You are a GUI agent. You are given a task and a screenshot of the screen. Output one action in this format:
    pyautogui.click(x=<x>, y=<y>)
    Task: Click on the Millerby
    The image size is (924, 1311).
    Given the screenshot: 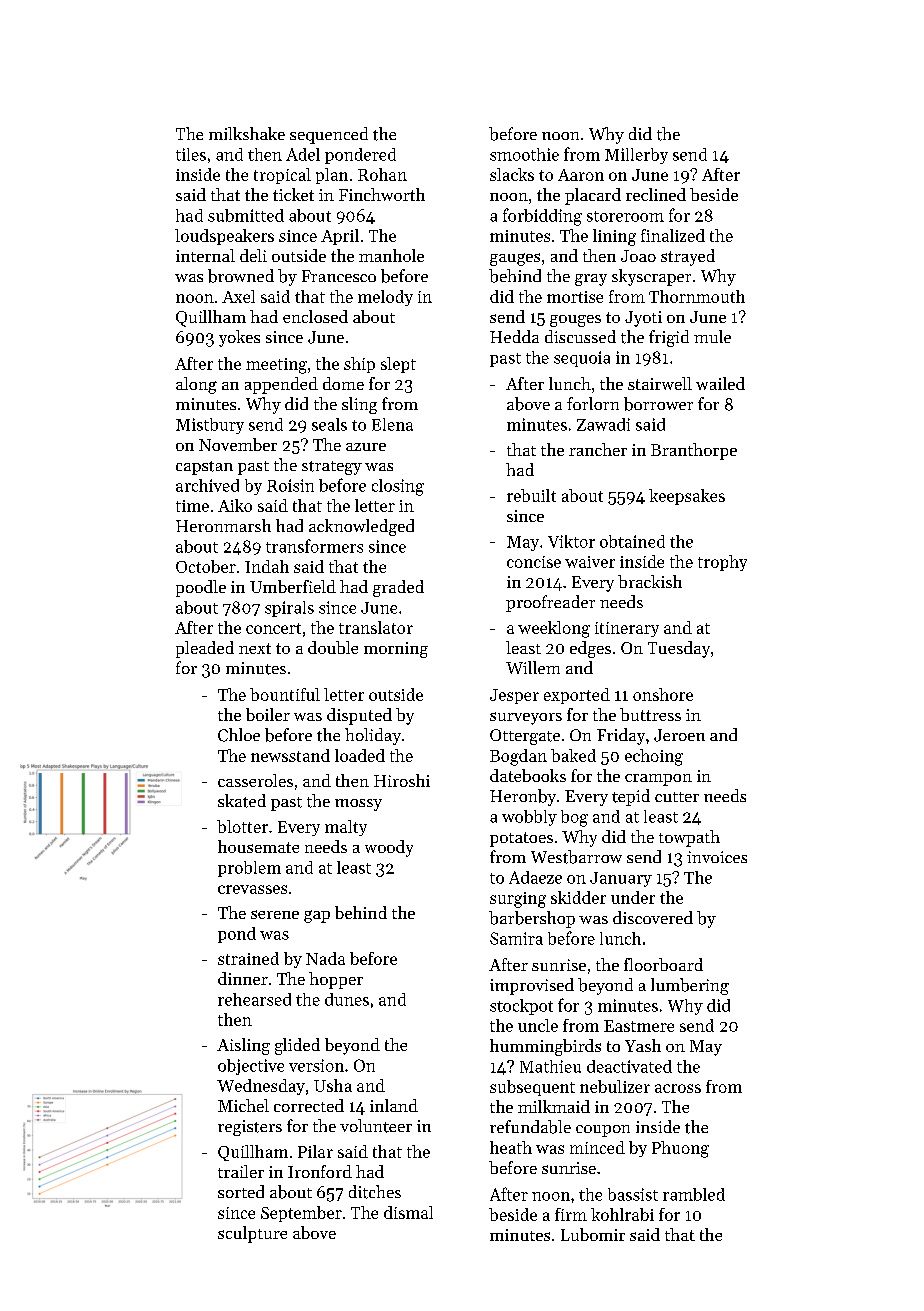 What is the action you would take?
    pyautogui.click(x=636, y=156)
